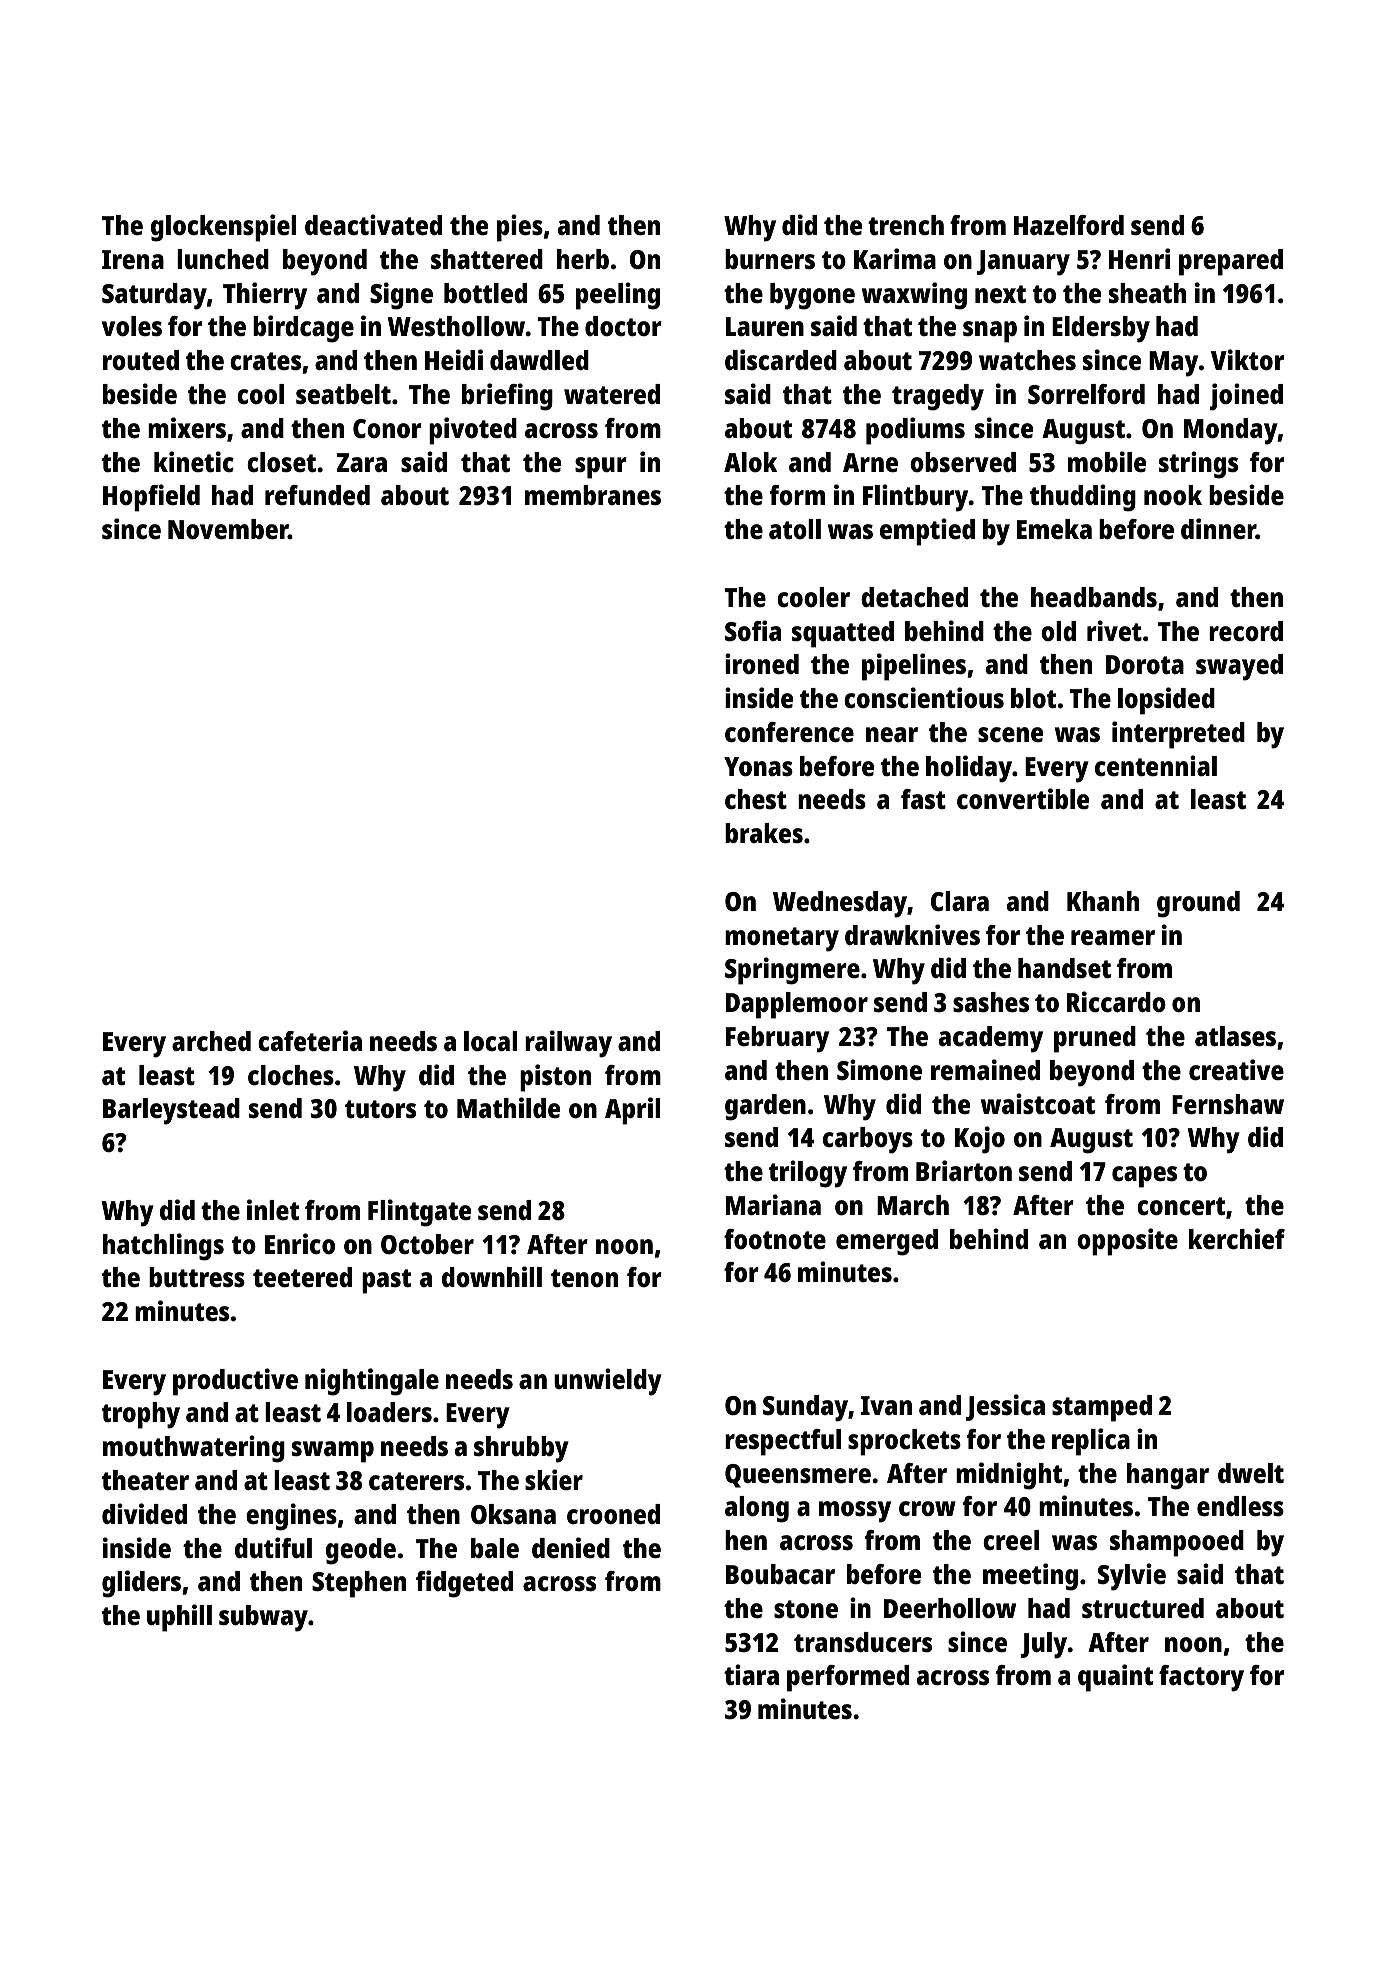 The height and width of the screenshot is (1969, 1386). I want to click on deactivated, so click(373, 225).
